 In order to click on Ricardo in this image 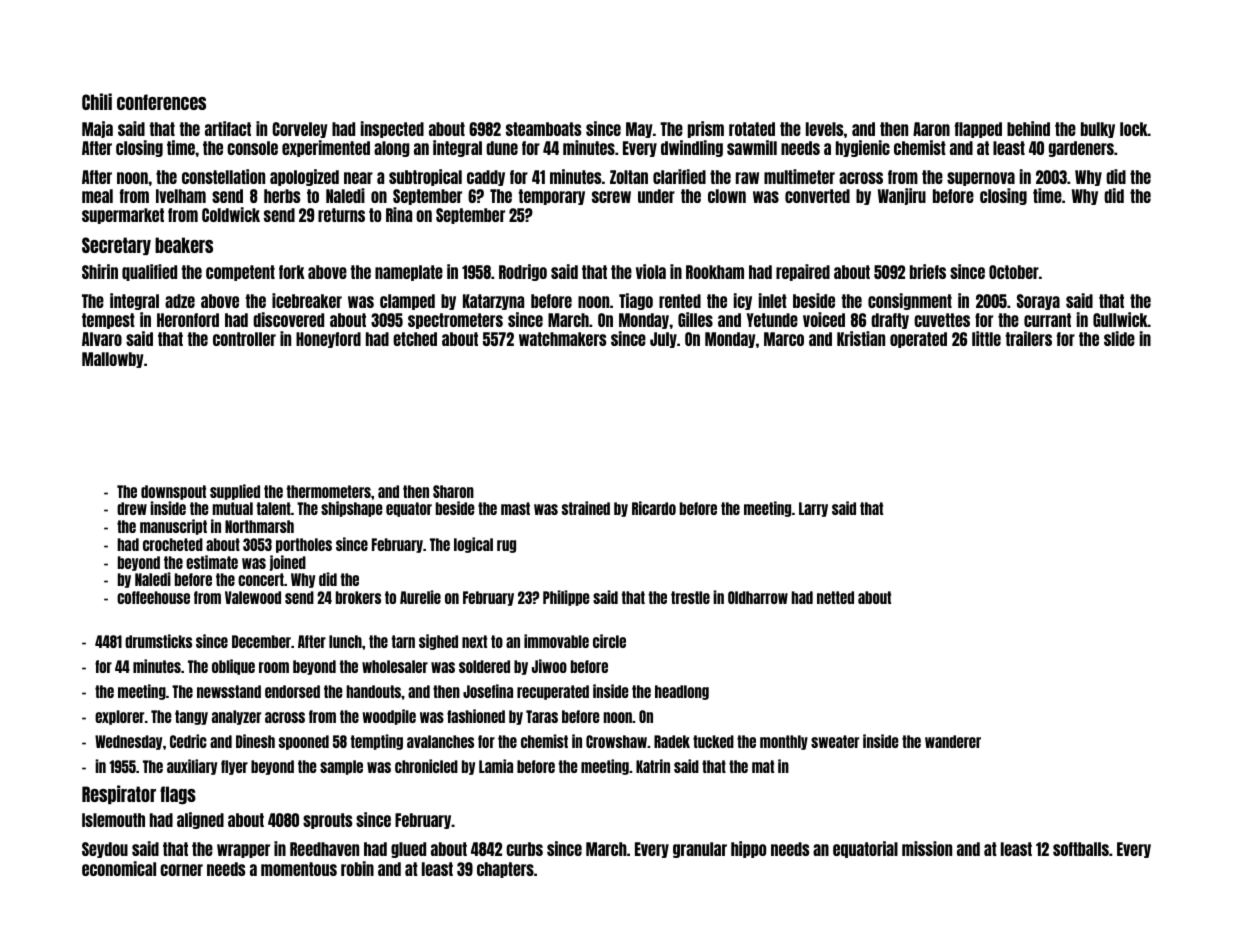, I will do `click(654, 508)`.
